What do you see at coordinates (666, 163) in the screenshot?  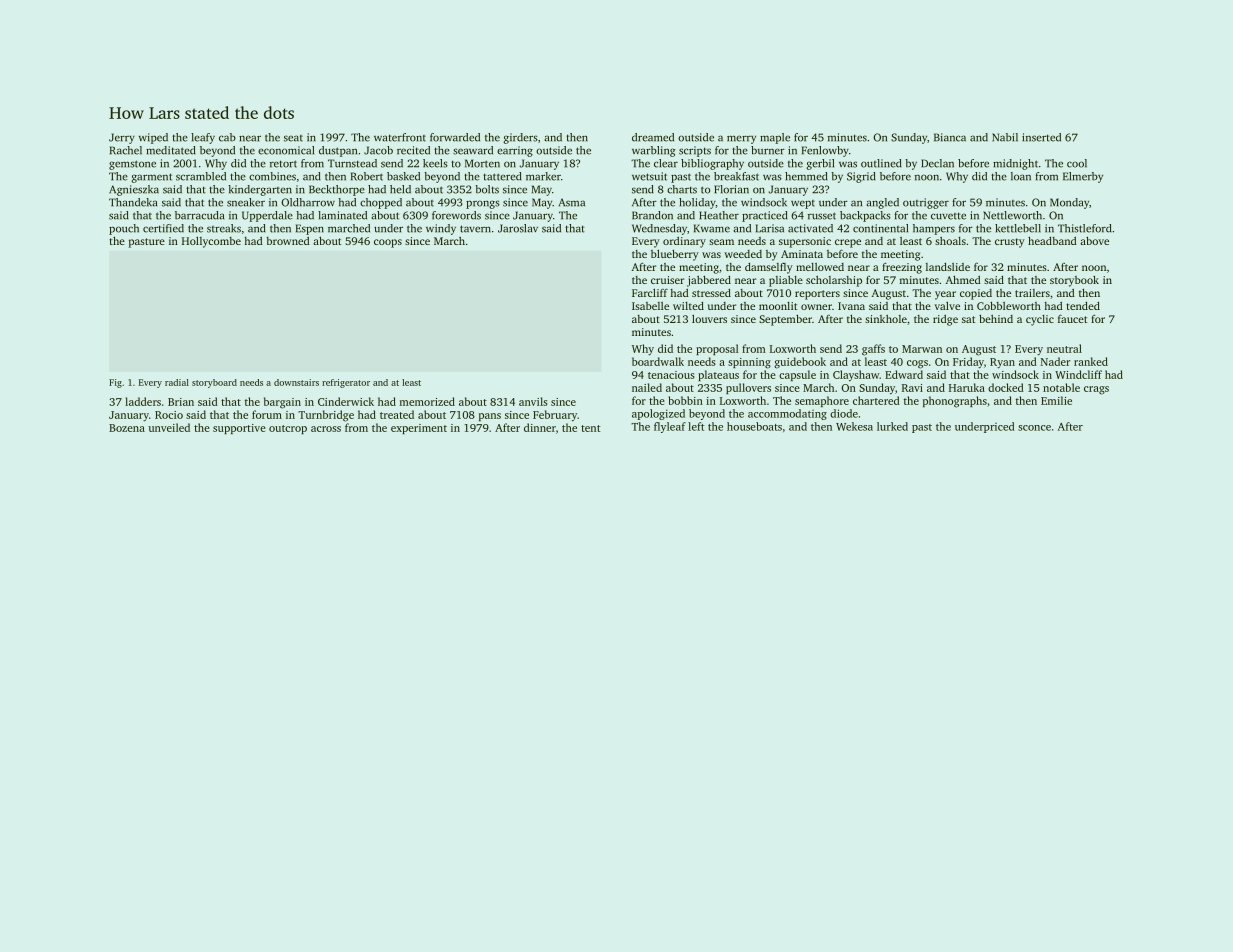 I see `clear` at bounding box center [666, 163].
